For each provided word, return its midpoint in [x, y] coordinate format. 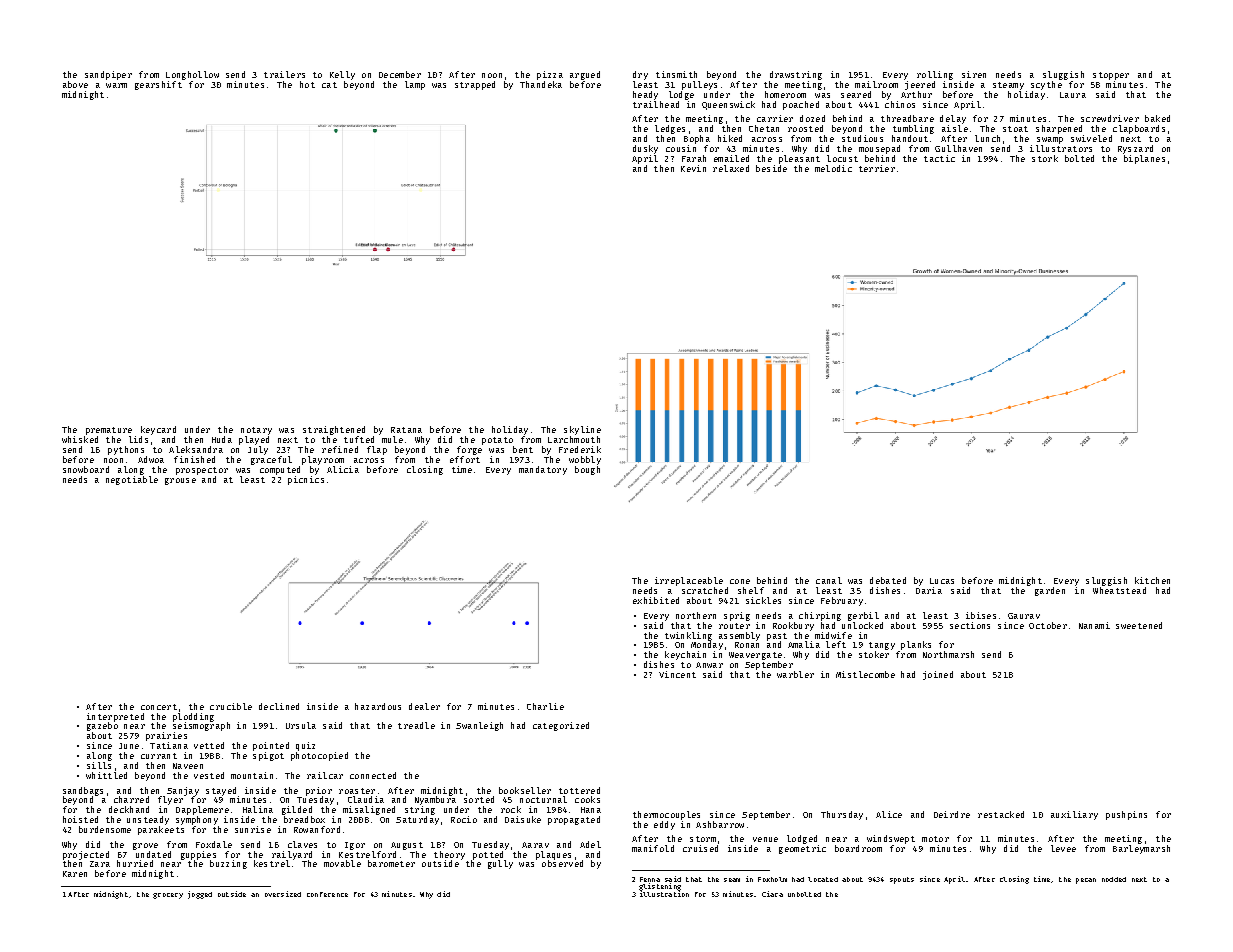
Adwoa [151, 459]
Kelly [342, 75]
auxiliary [1074, 815]
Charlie [545, 706]
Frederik [580, 449]
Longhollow [192, 75]
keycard [158, 430]
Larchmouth [574, 439]
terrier [877, 168]
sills [99, 765]
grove [145, 846]
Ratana [406, 430]
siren [974, 74]
